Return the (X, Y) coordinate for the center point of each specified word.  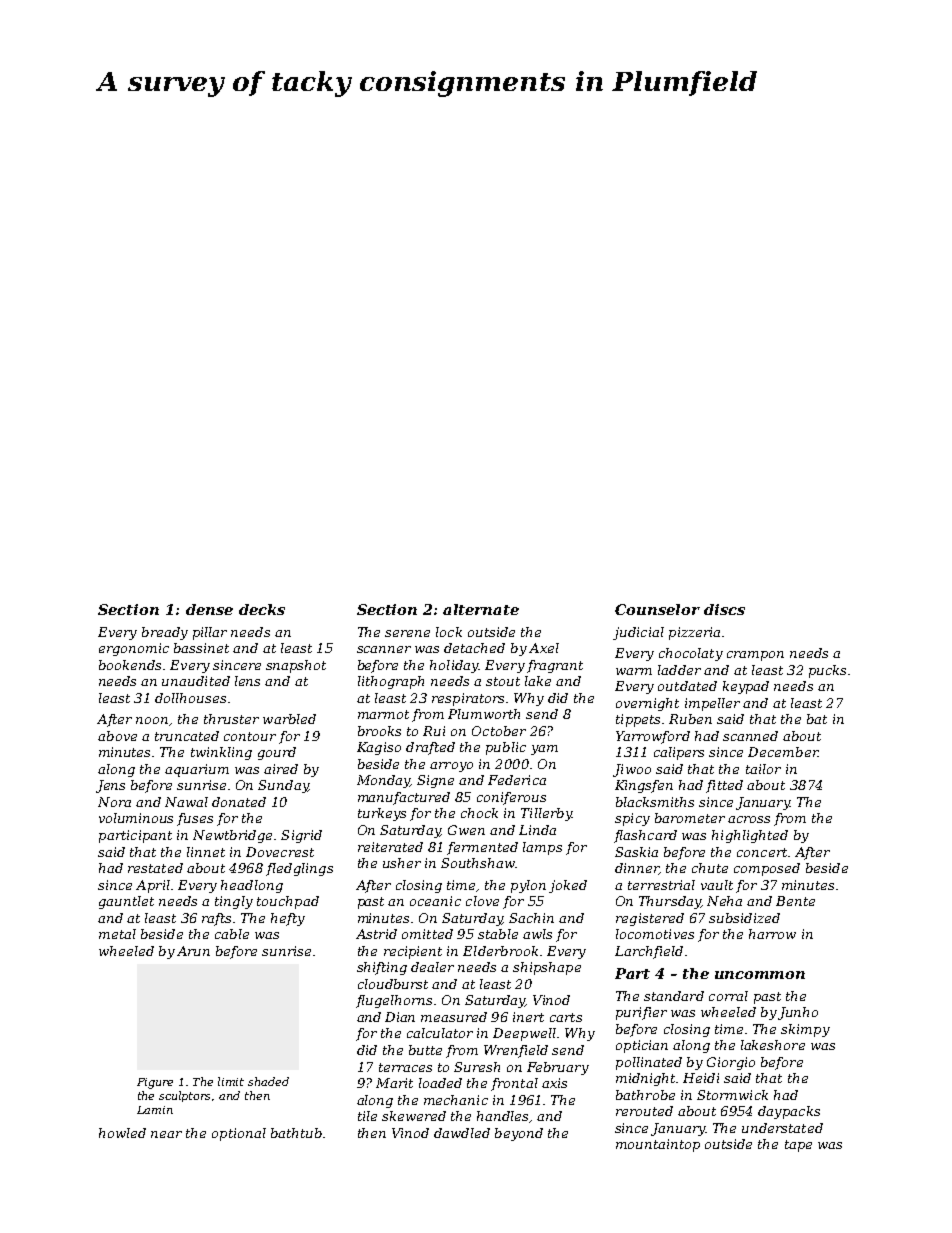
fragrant (555, 666)
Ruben (690, 719)
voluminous (136, 818)
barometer (690, 818)
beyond (519, 1134)
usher (402, 863)
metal (117, 934)
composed (767, 869)
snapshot (296, 666)
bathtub (296, 1133)
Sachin (531, 918)
